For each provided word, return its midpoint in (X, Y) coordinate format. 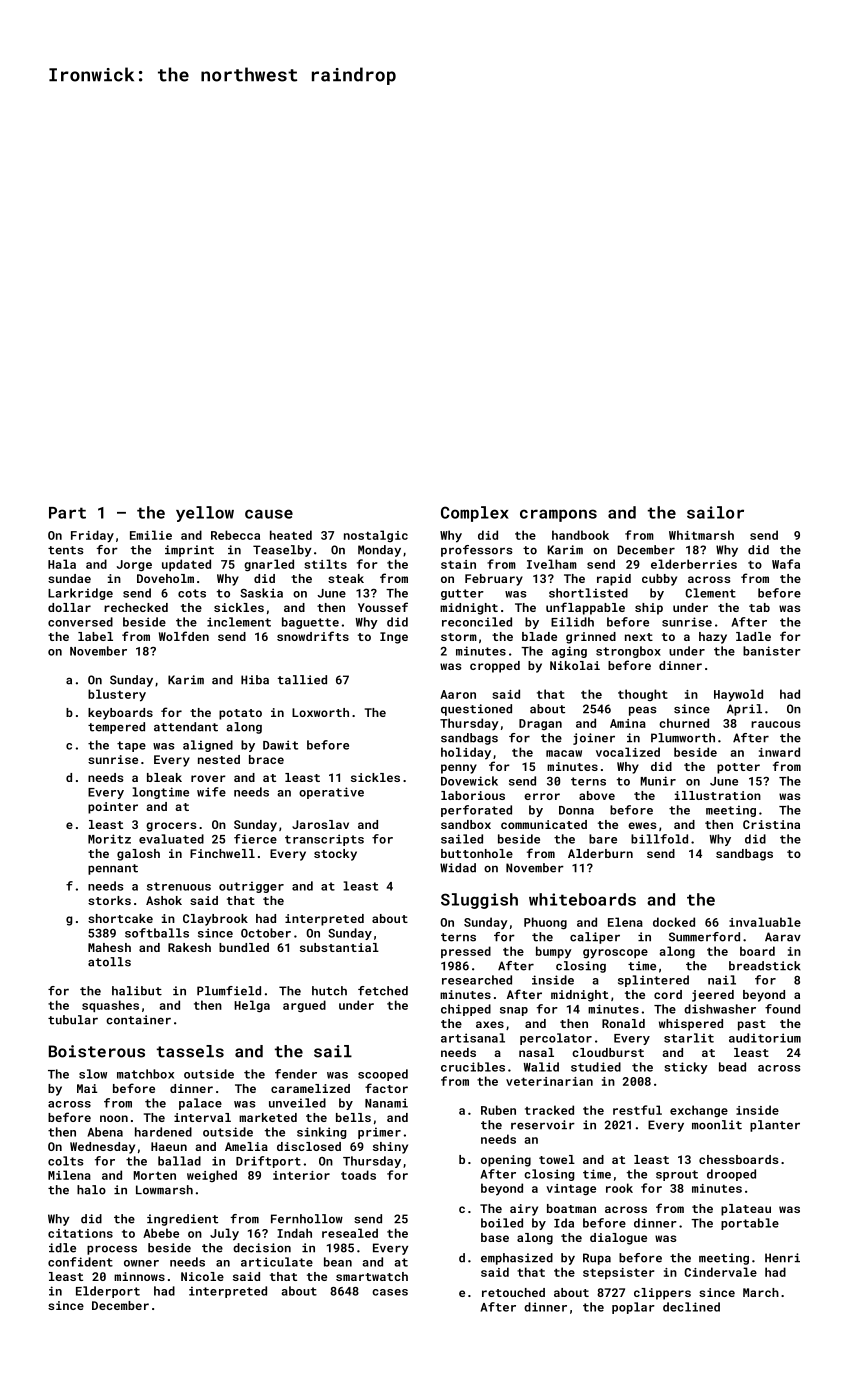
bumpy (554, 952)
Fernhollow (307, 1219)
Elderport (108, 1292)
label (95, 636)
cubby (659, 580)
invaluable (765, 922)
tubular (73, 1020)
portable (750, 1224)
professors (477, 551)
